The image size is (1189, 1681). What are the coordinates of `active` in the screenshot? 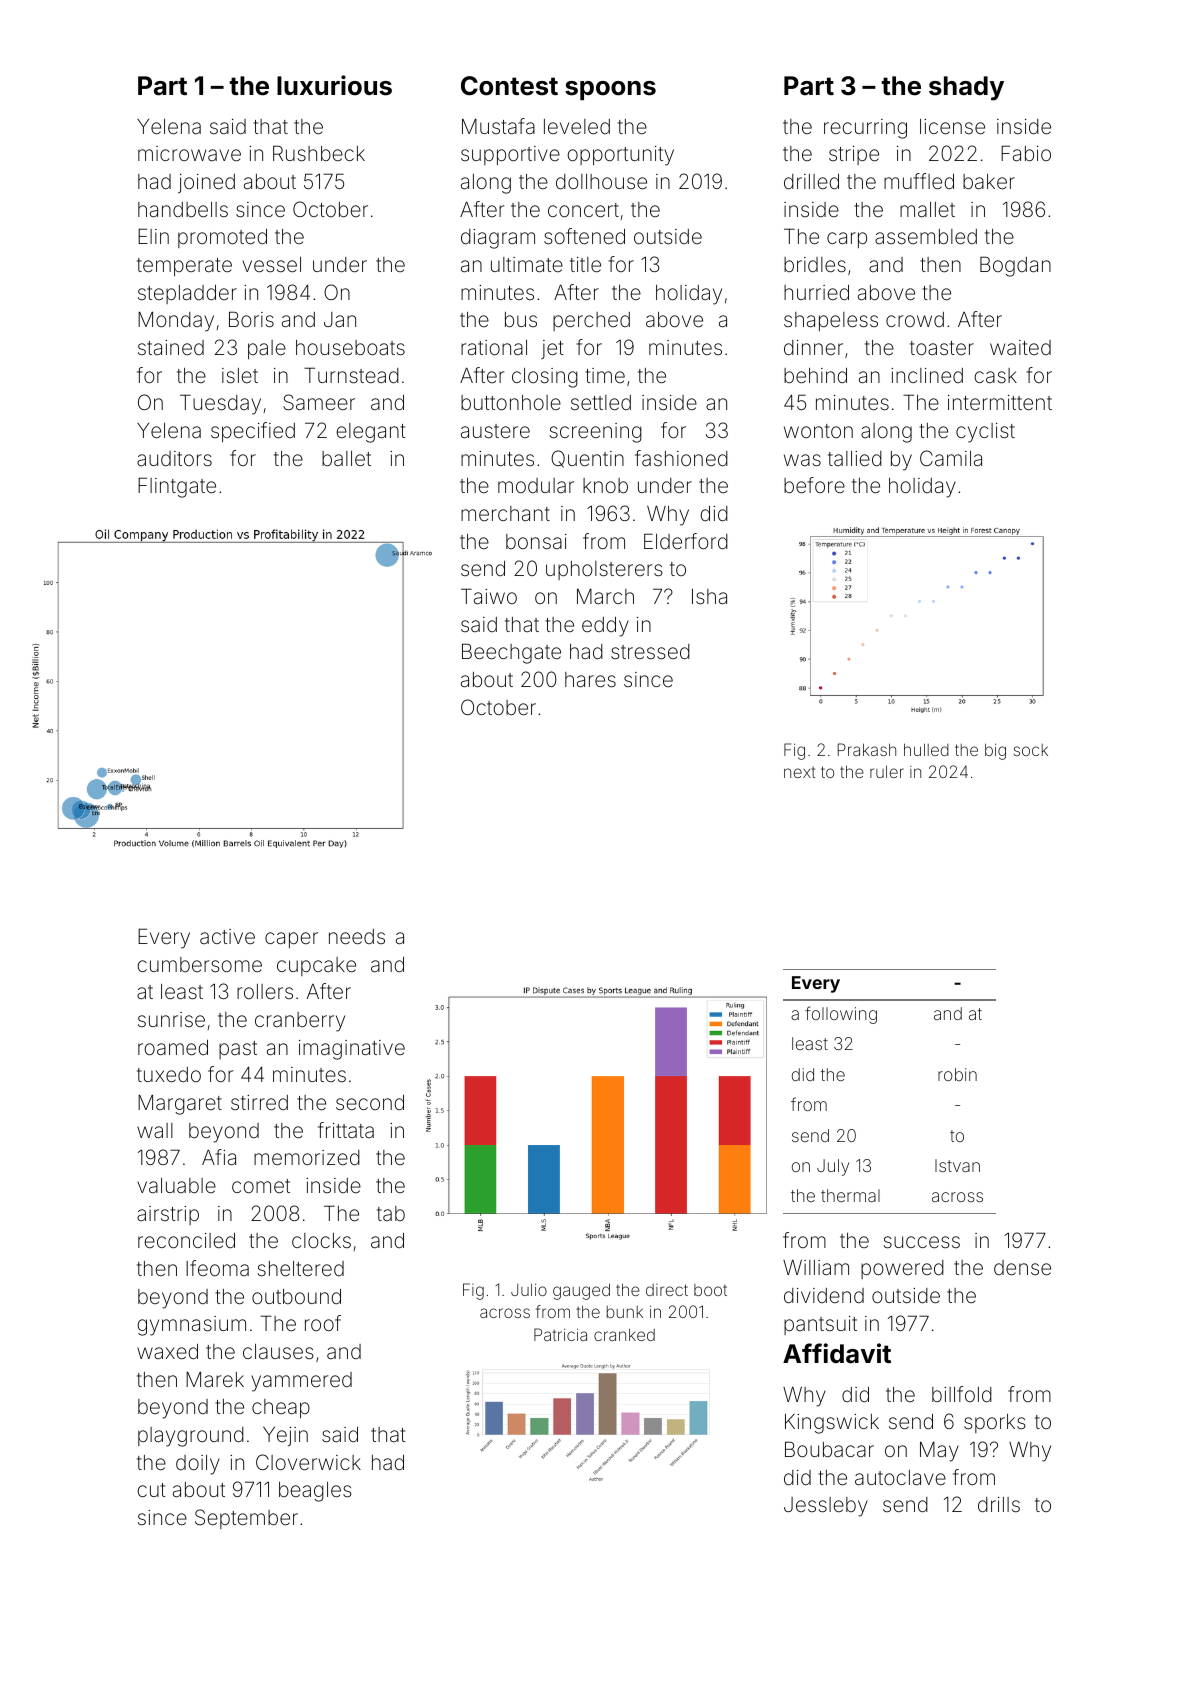 It's located at (227, 936).
